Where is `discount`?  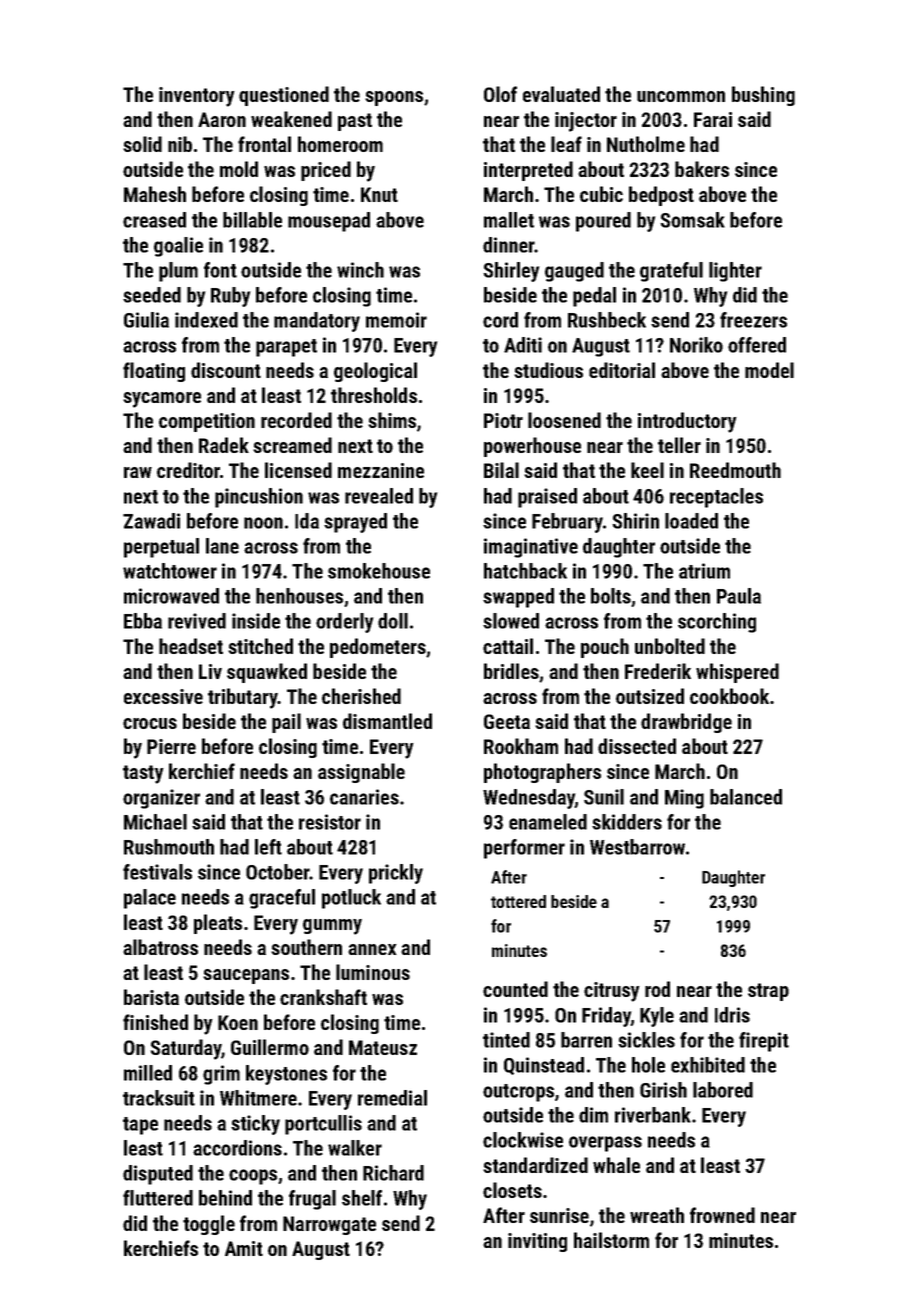
discount is located at coordinates (226, 370).
